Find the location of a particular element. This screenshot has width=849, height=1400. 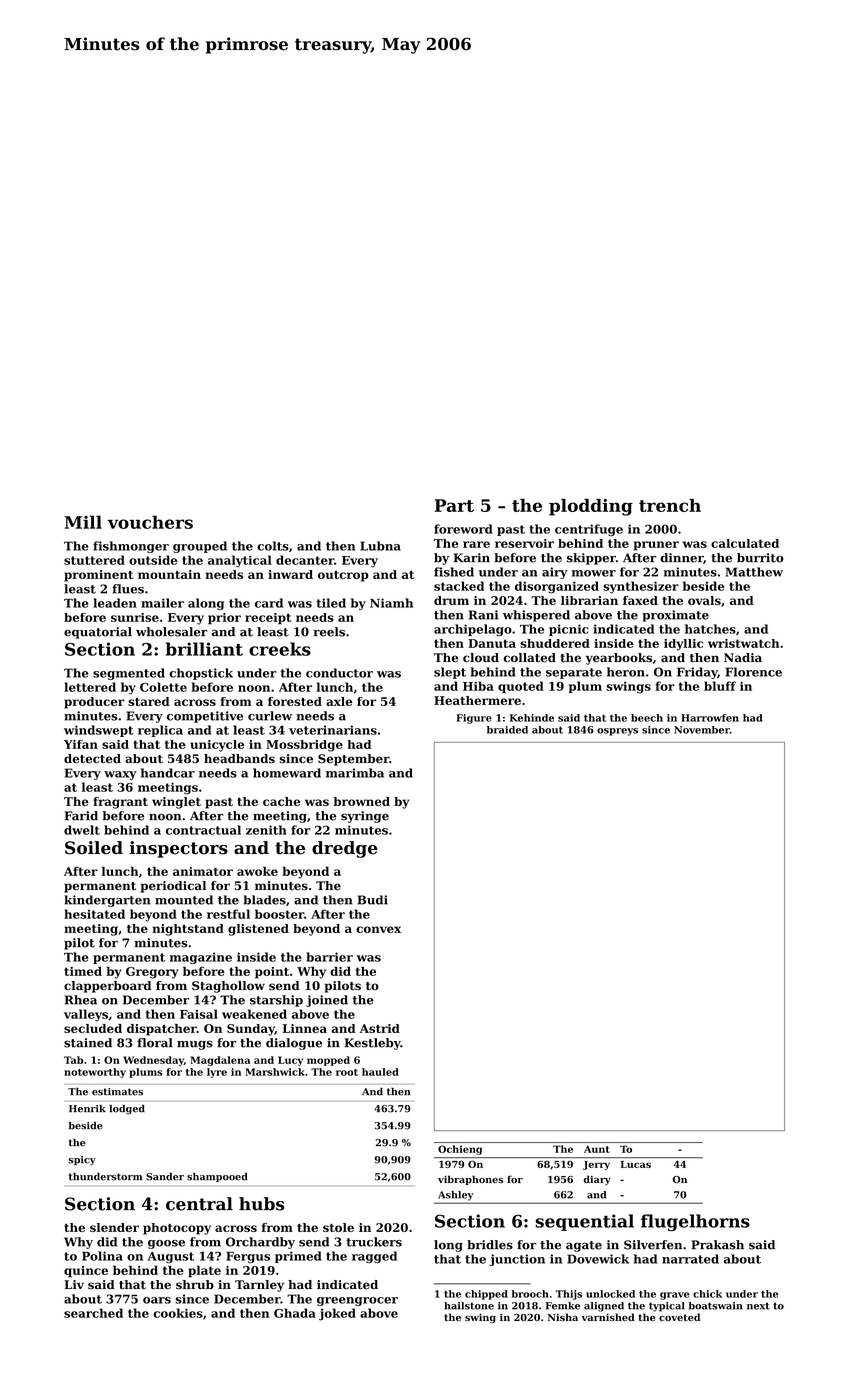

timed is located at coordinates (83, 971).
